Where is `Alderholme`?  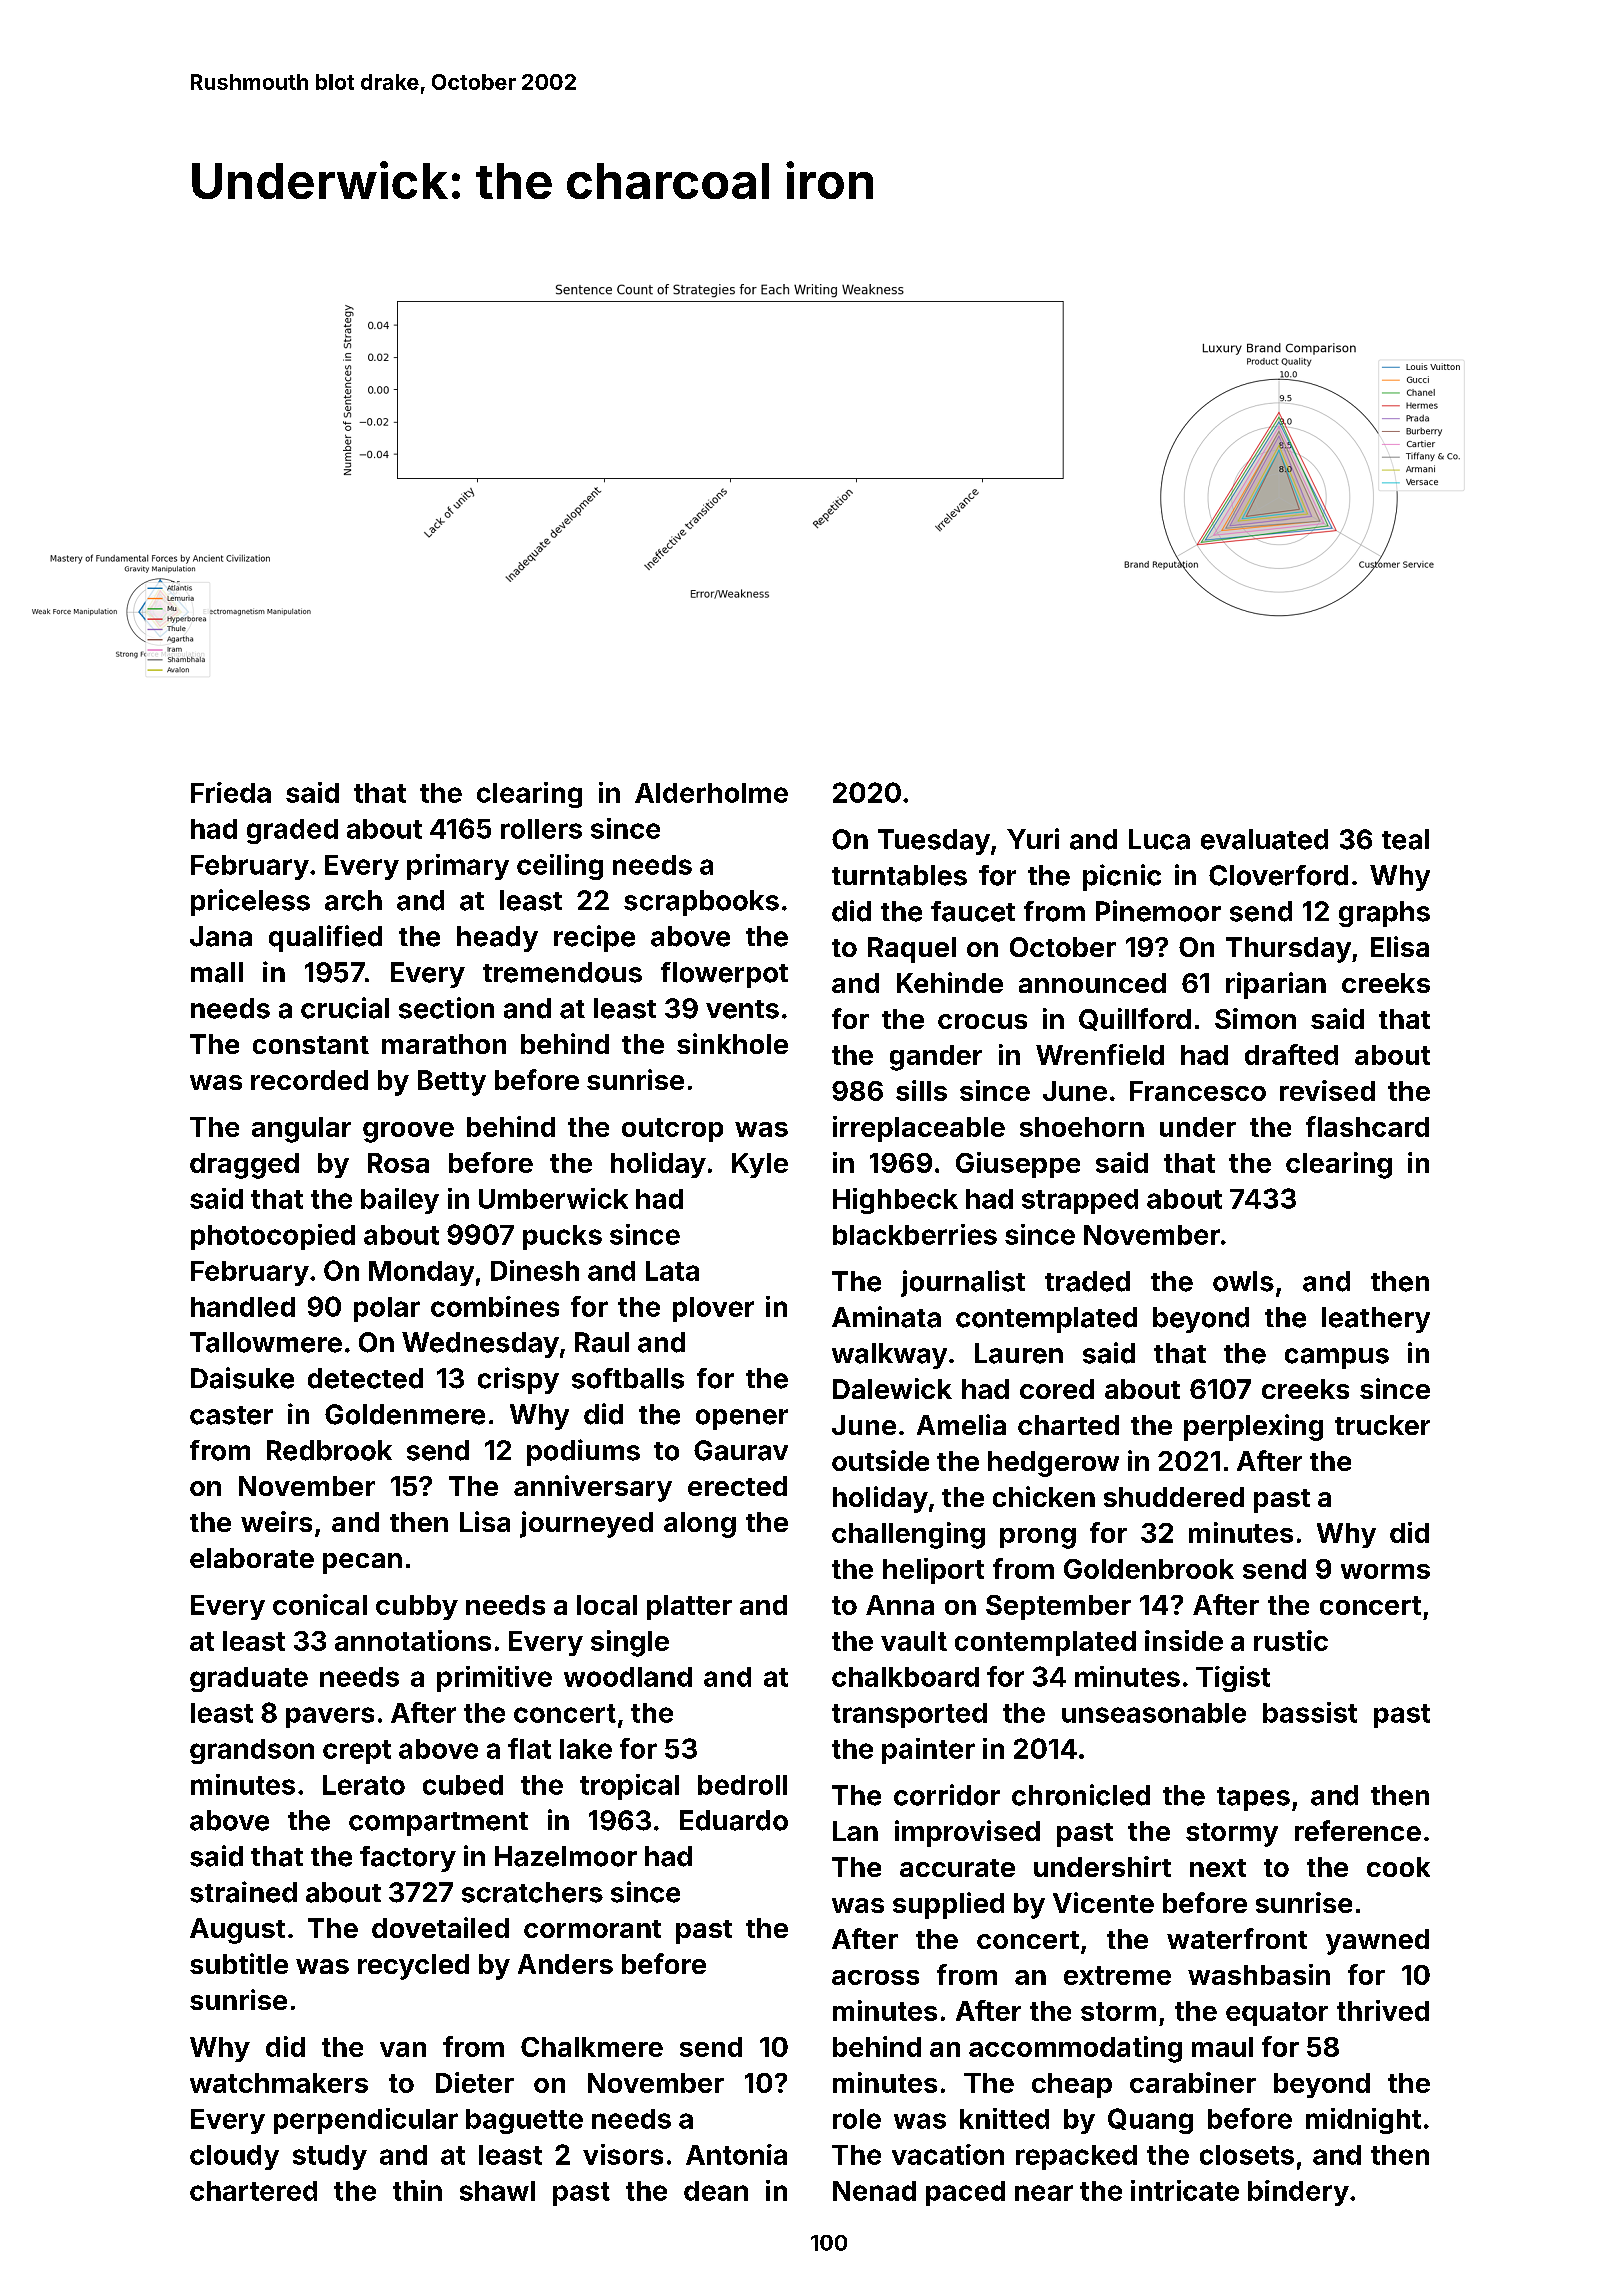 Alderholme is located at coordinates (711, 793).
